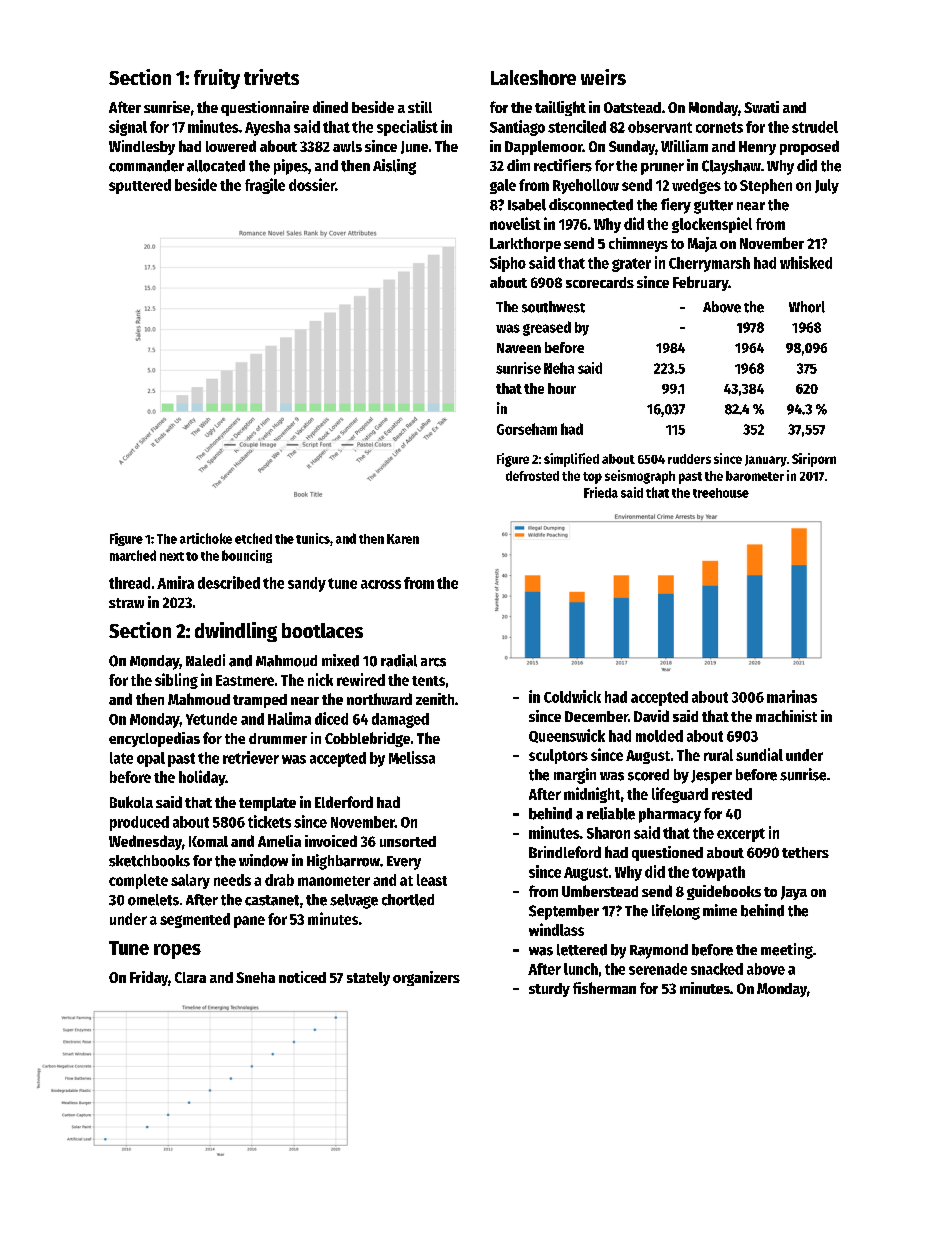 The width and height of the screenshot is (952, 1233). What do you see at coordinates (407, 128) in the screenshot?
I see `specialist` at bounding box center [407, 128].
